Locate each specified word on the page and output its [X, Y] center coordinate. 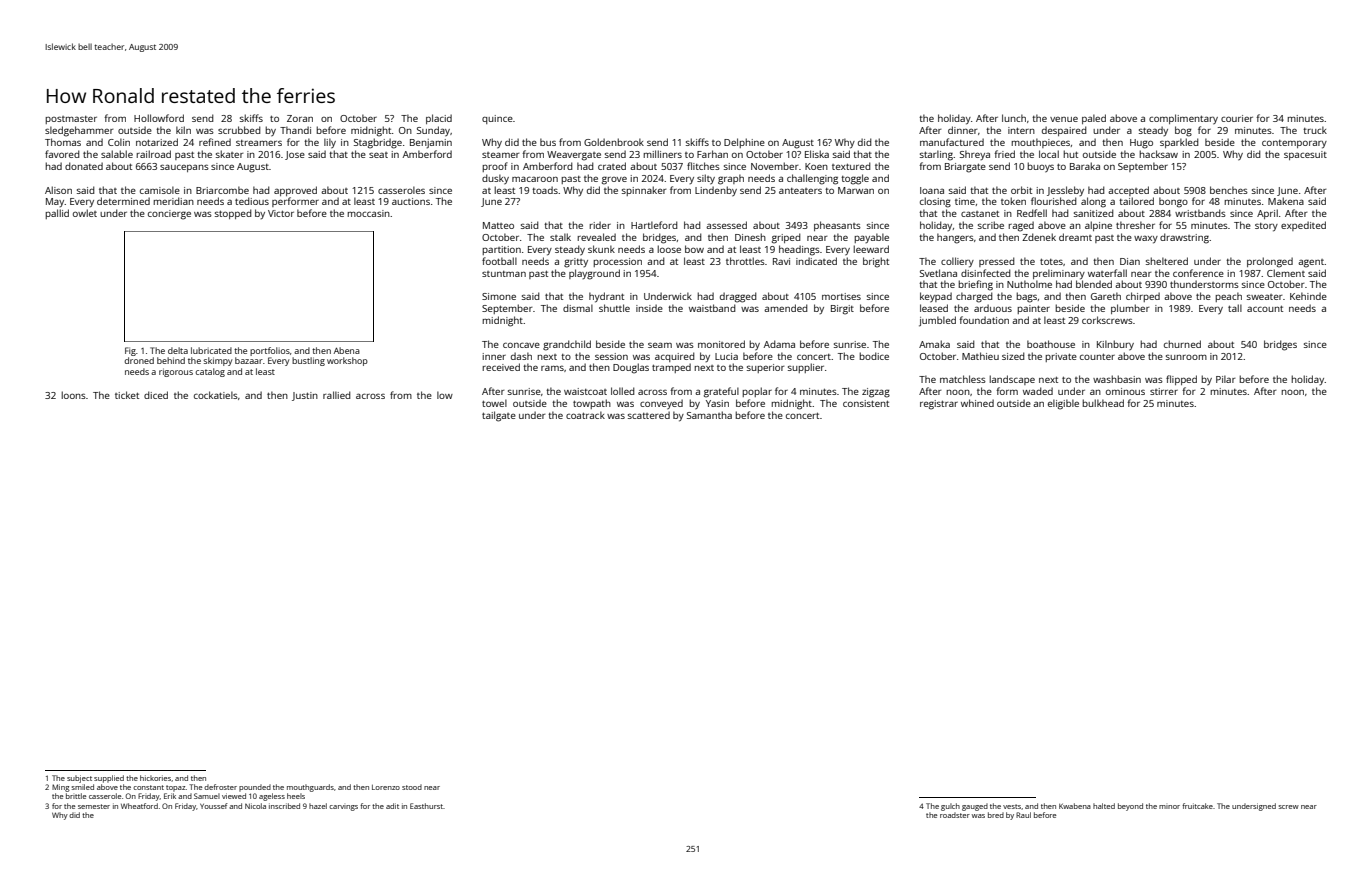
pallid [57, 214]
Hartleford [654, 225]
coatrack [585, 415]
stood [412, 787]
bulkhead [1103, 403]
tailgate [499, 416]
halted [1104, 806]
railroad [153, 154]
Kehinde [1308, 296]
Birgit [842, 310]
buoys [1040, 167]
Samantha [709, 415]
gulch [950, 807]
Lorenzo [386, 787]
